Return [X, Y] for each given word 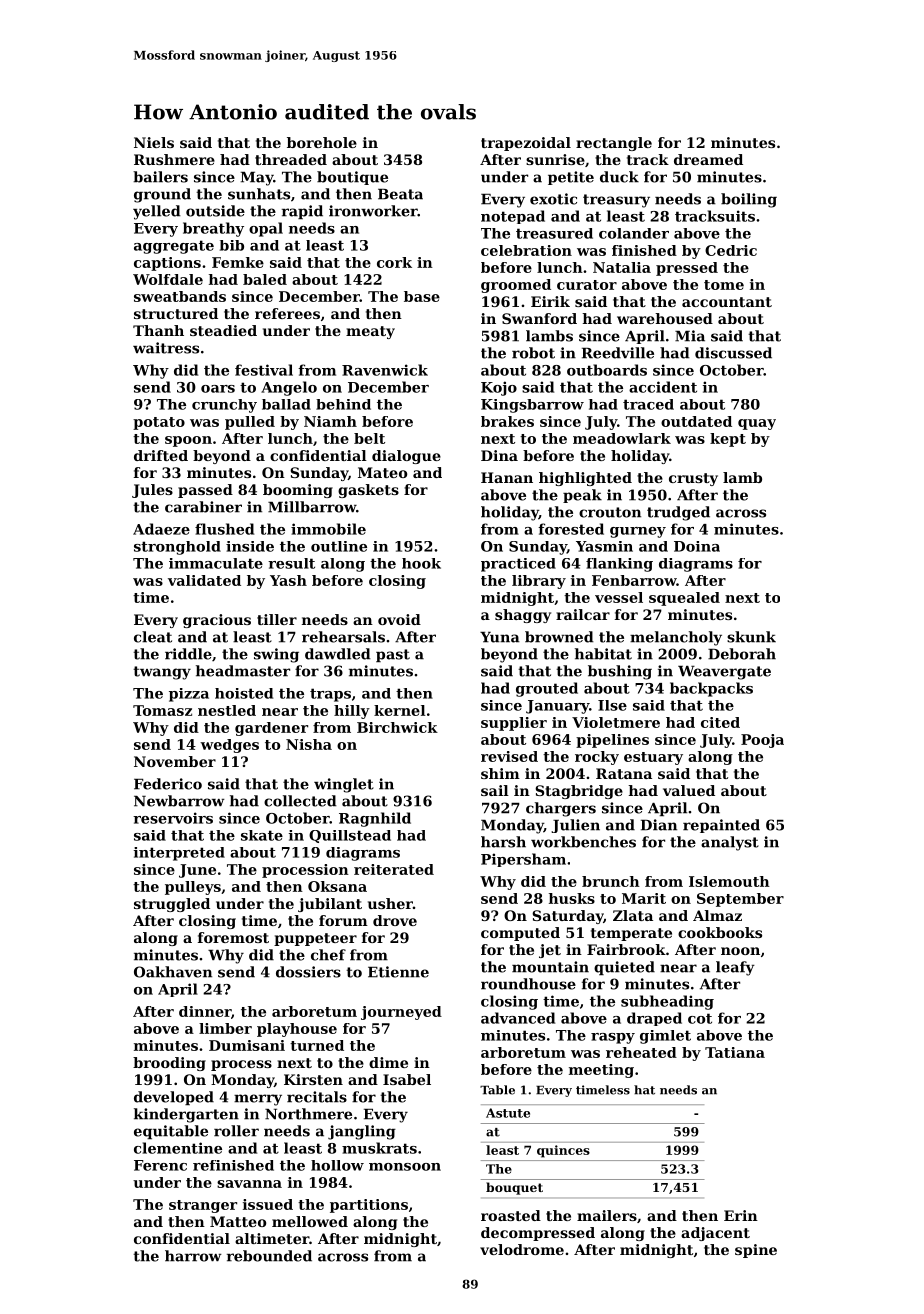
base [422, 296]
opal [266, 229]
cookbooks [720, 932]
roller [236, 1131]
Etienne [398, 972]
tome [724, 285]
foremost [233, 937]
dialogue [406, 457]
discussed [733, 353]
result [291, 563]
